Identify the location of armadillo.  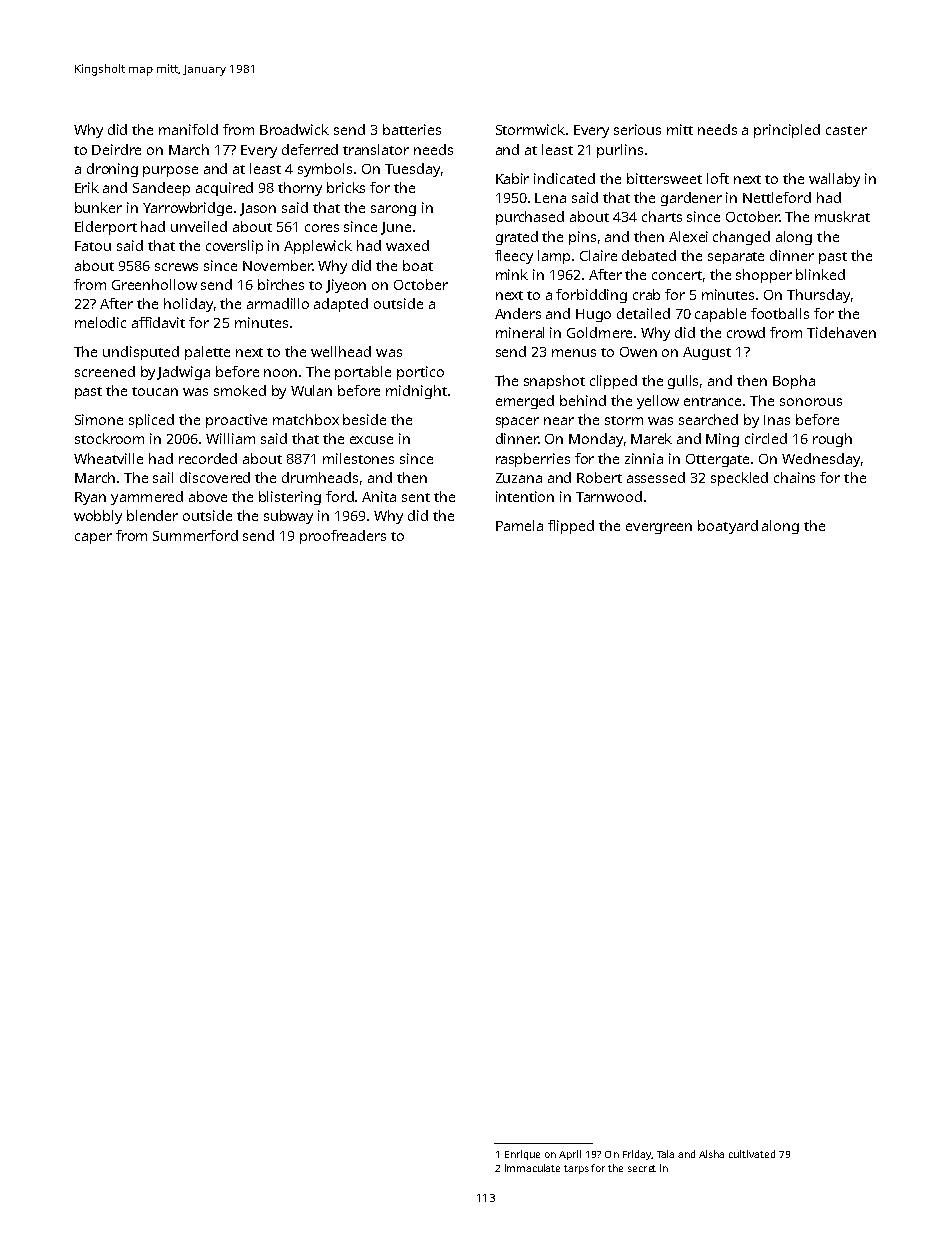
(278, 303).
